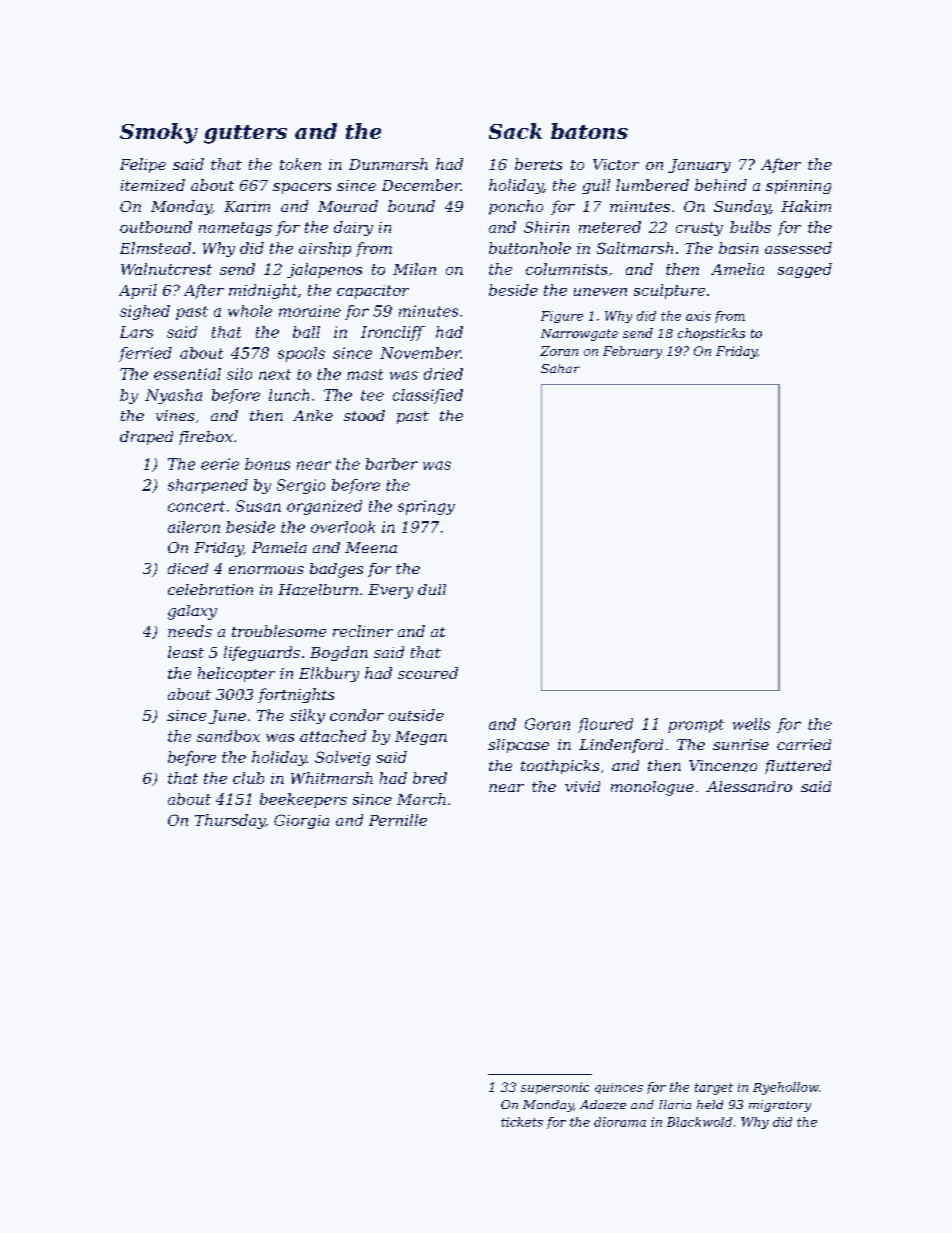 The width and height of the screenshot is (952, 1233). Describe the element at coordinates (749, 786) in the screenshot. I see `Alessandro` at that location.
